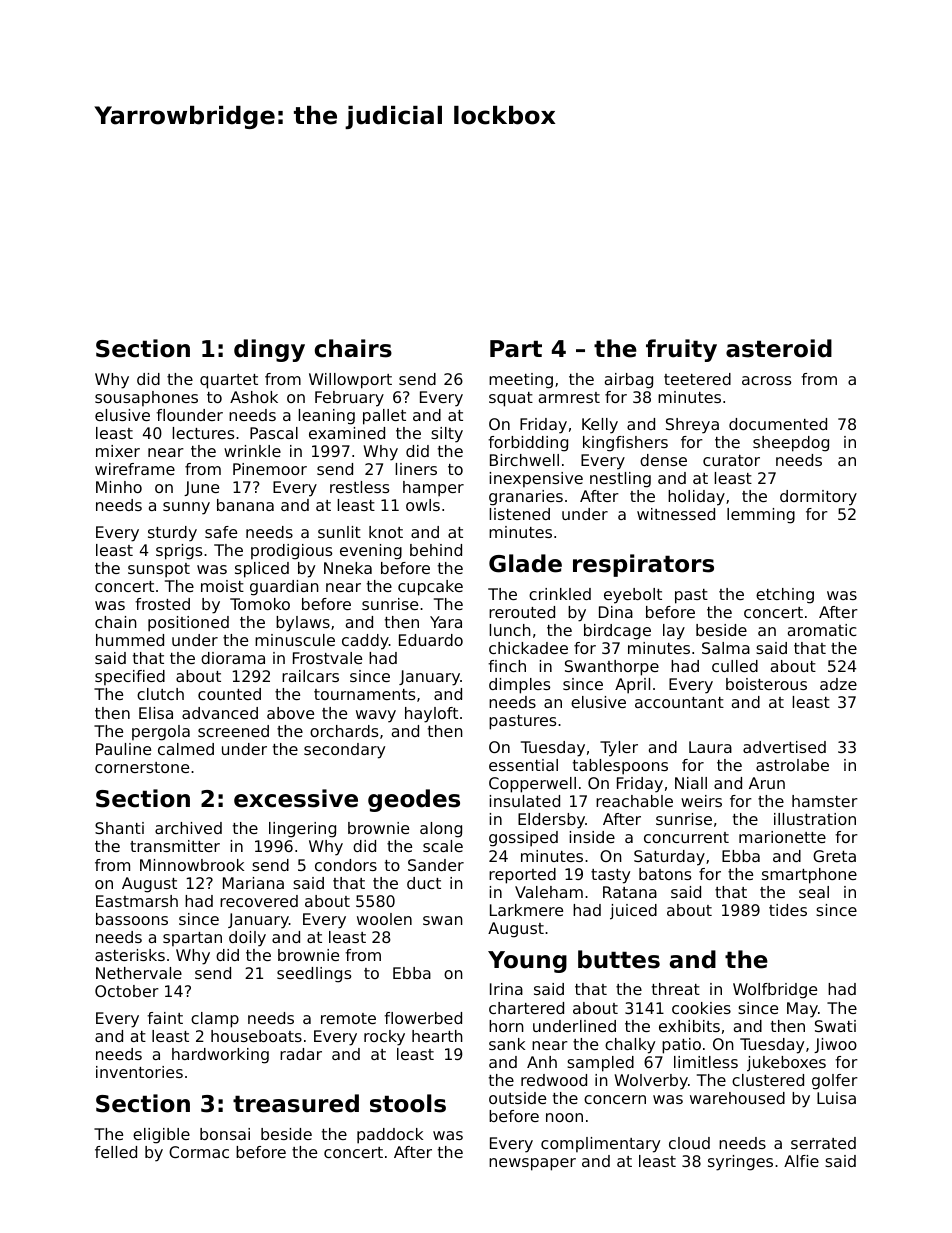 This page has width=952, height=1233. Describe the element at coordinates (437, 1036) in the page. I see `hearth` at that location.
